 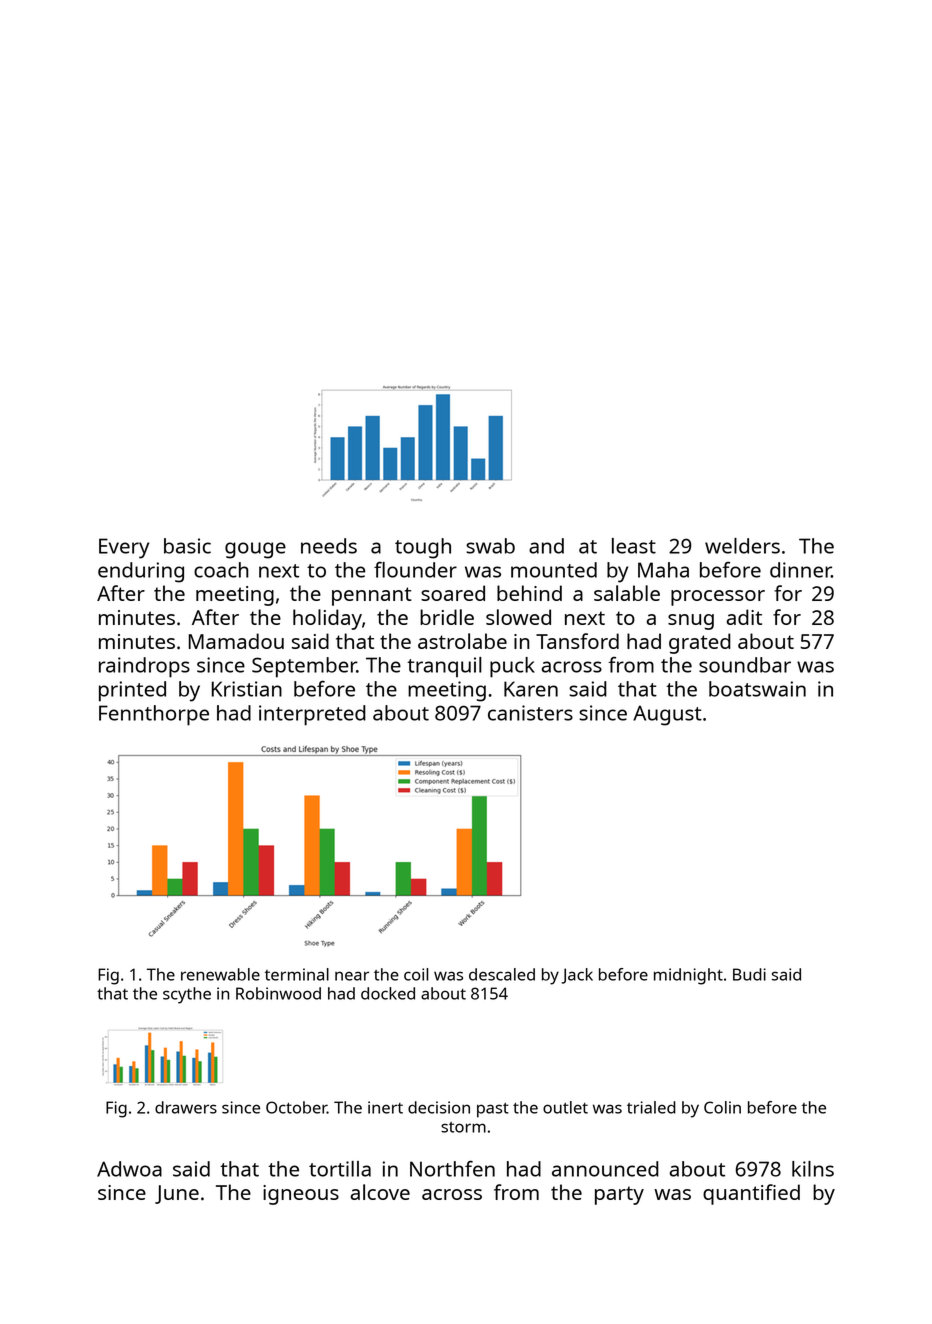 What do you see at coordinates (129, 1169) in the document?
I see `Adwoa` at bounding box center [129, 1169].
